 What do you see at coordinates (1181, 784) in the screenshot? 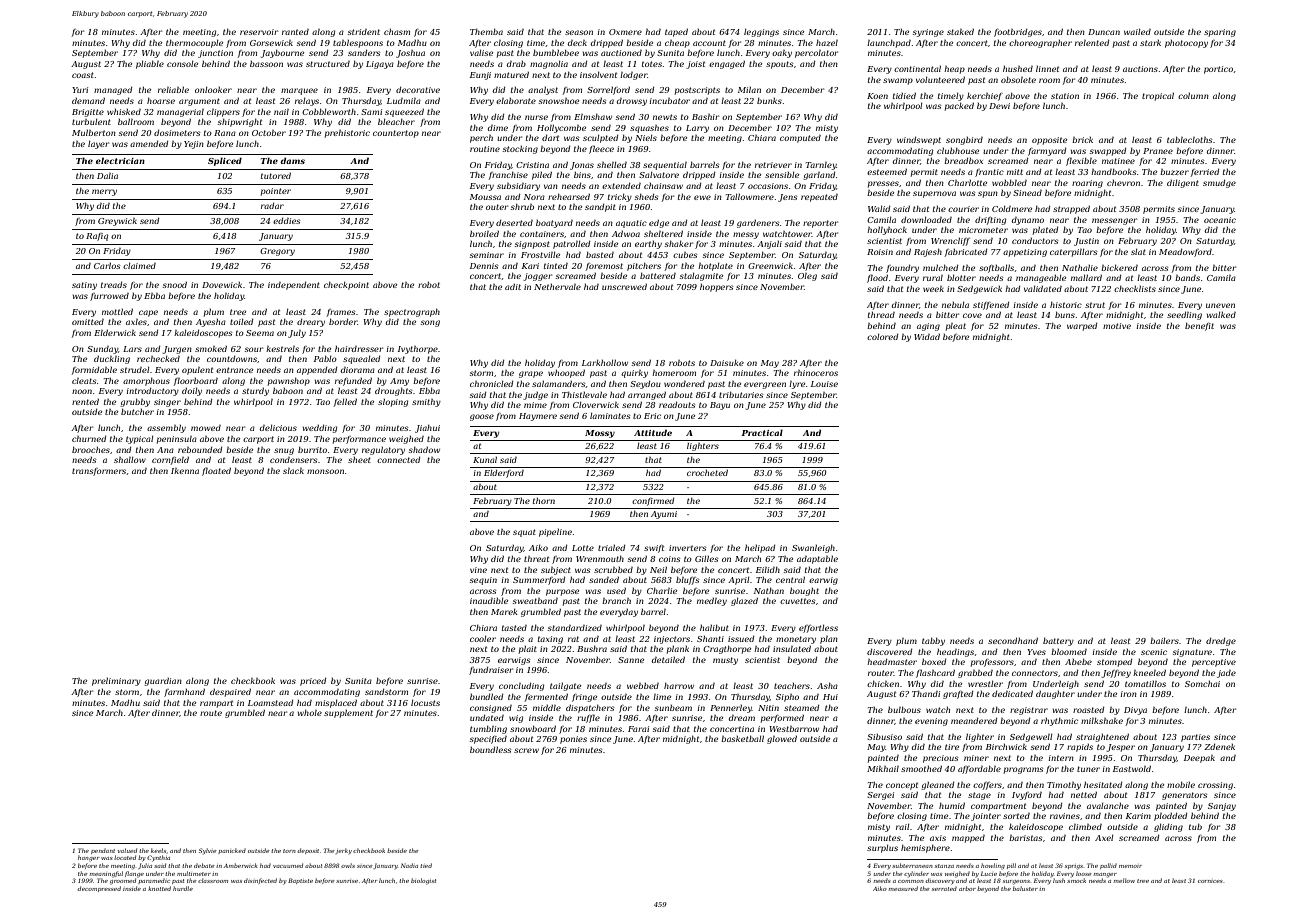
I see `mobile` at bounding box center [1181, 784].
